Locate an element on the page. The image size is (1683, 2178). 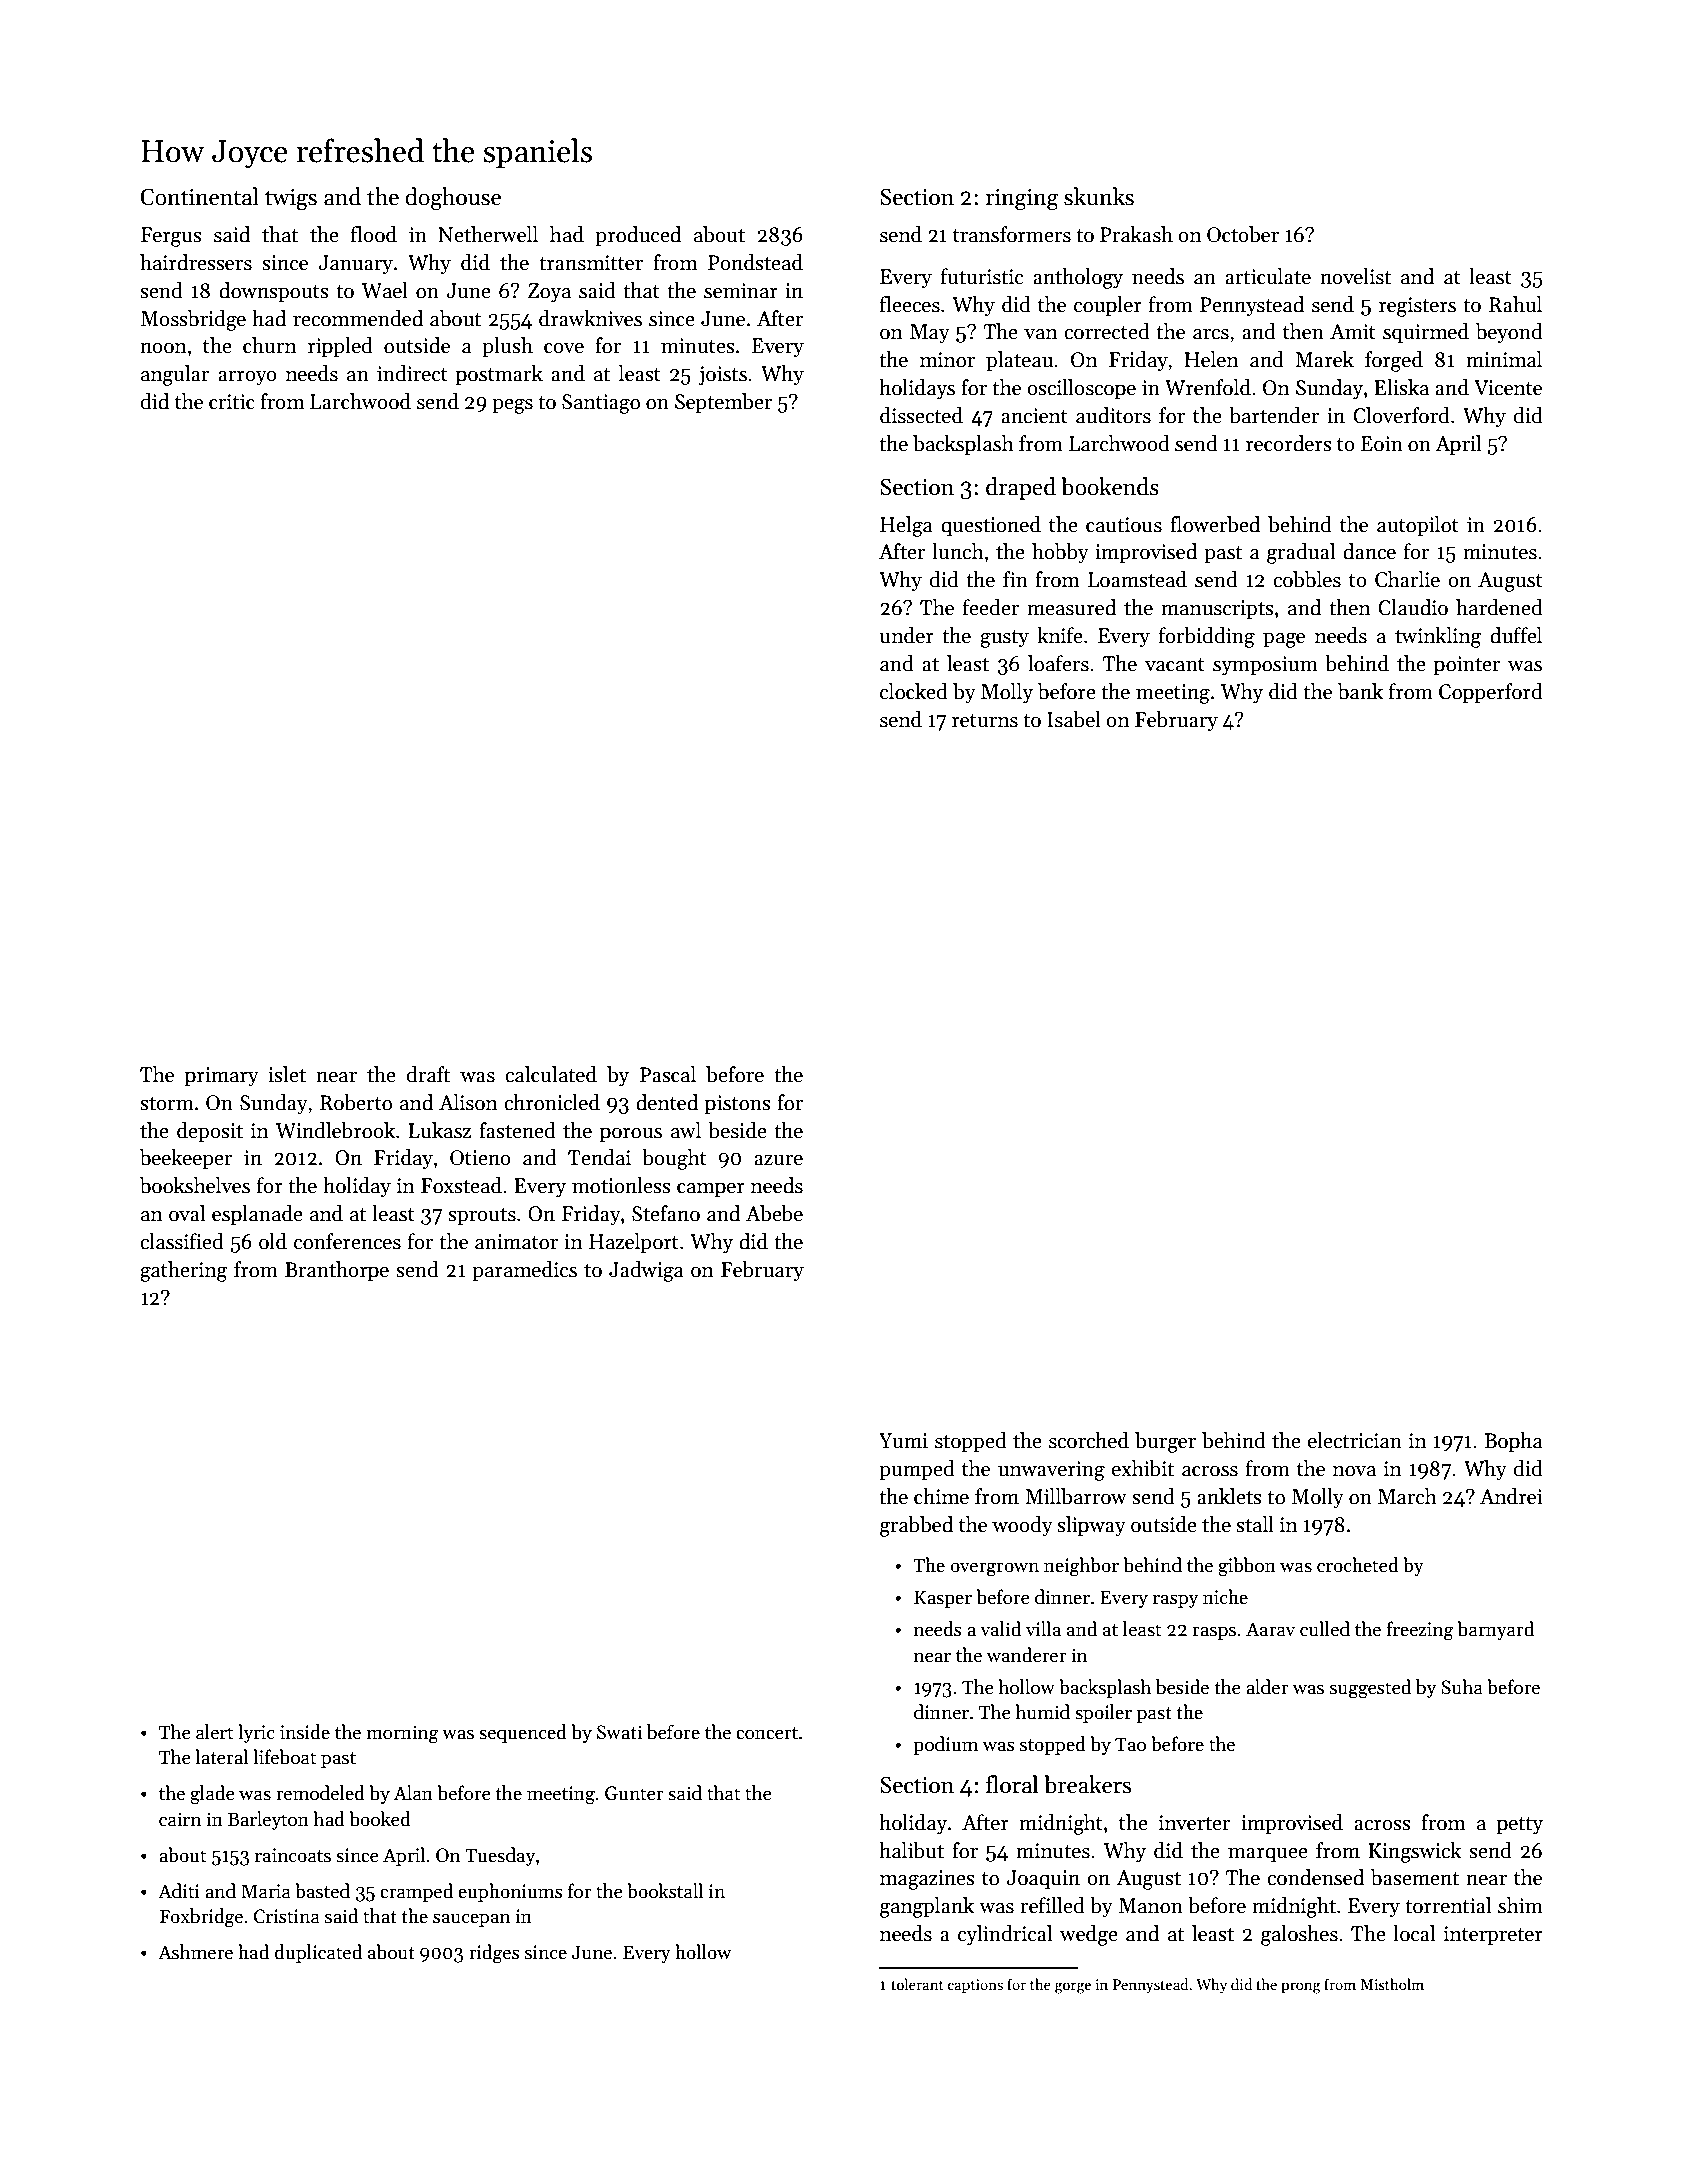
gorge is located at coordinates (1073, 1988).
